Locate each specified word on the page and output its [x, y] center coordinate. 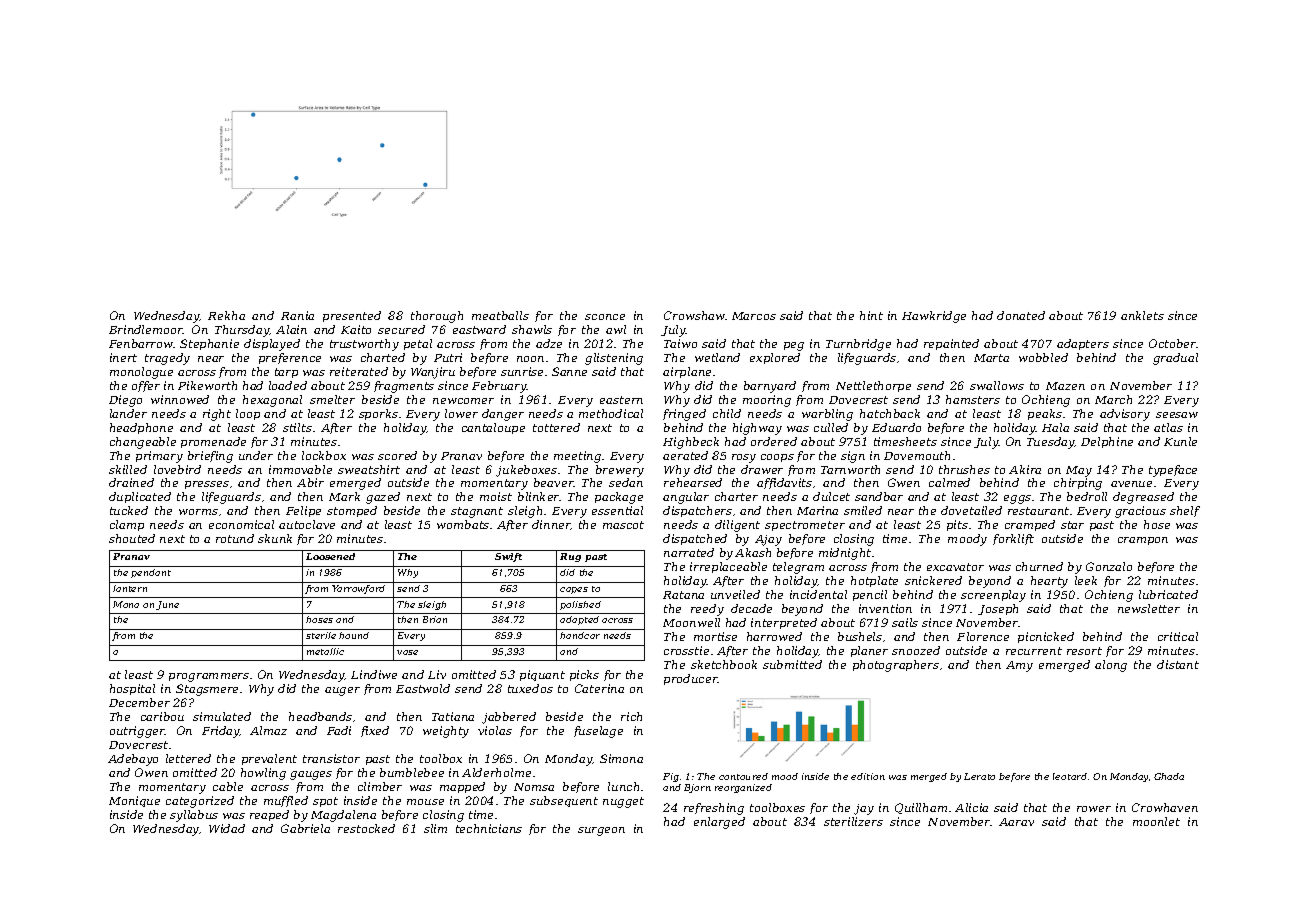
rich [631, 716]
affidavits [784, 483]
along [1111, 666]
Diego [125, 401]
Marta [991, 358]
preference [290, 358]
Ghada [1169, 776]
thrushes [964, 469]
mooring [767, 401]
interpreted [784, 623]
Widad [227, 828]
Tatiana [453, 716]
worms [198, 512]
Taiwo [680, 343]
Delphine [1107, 442]
